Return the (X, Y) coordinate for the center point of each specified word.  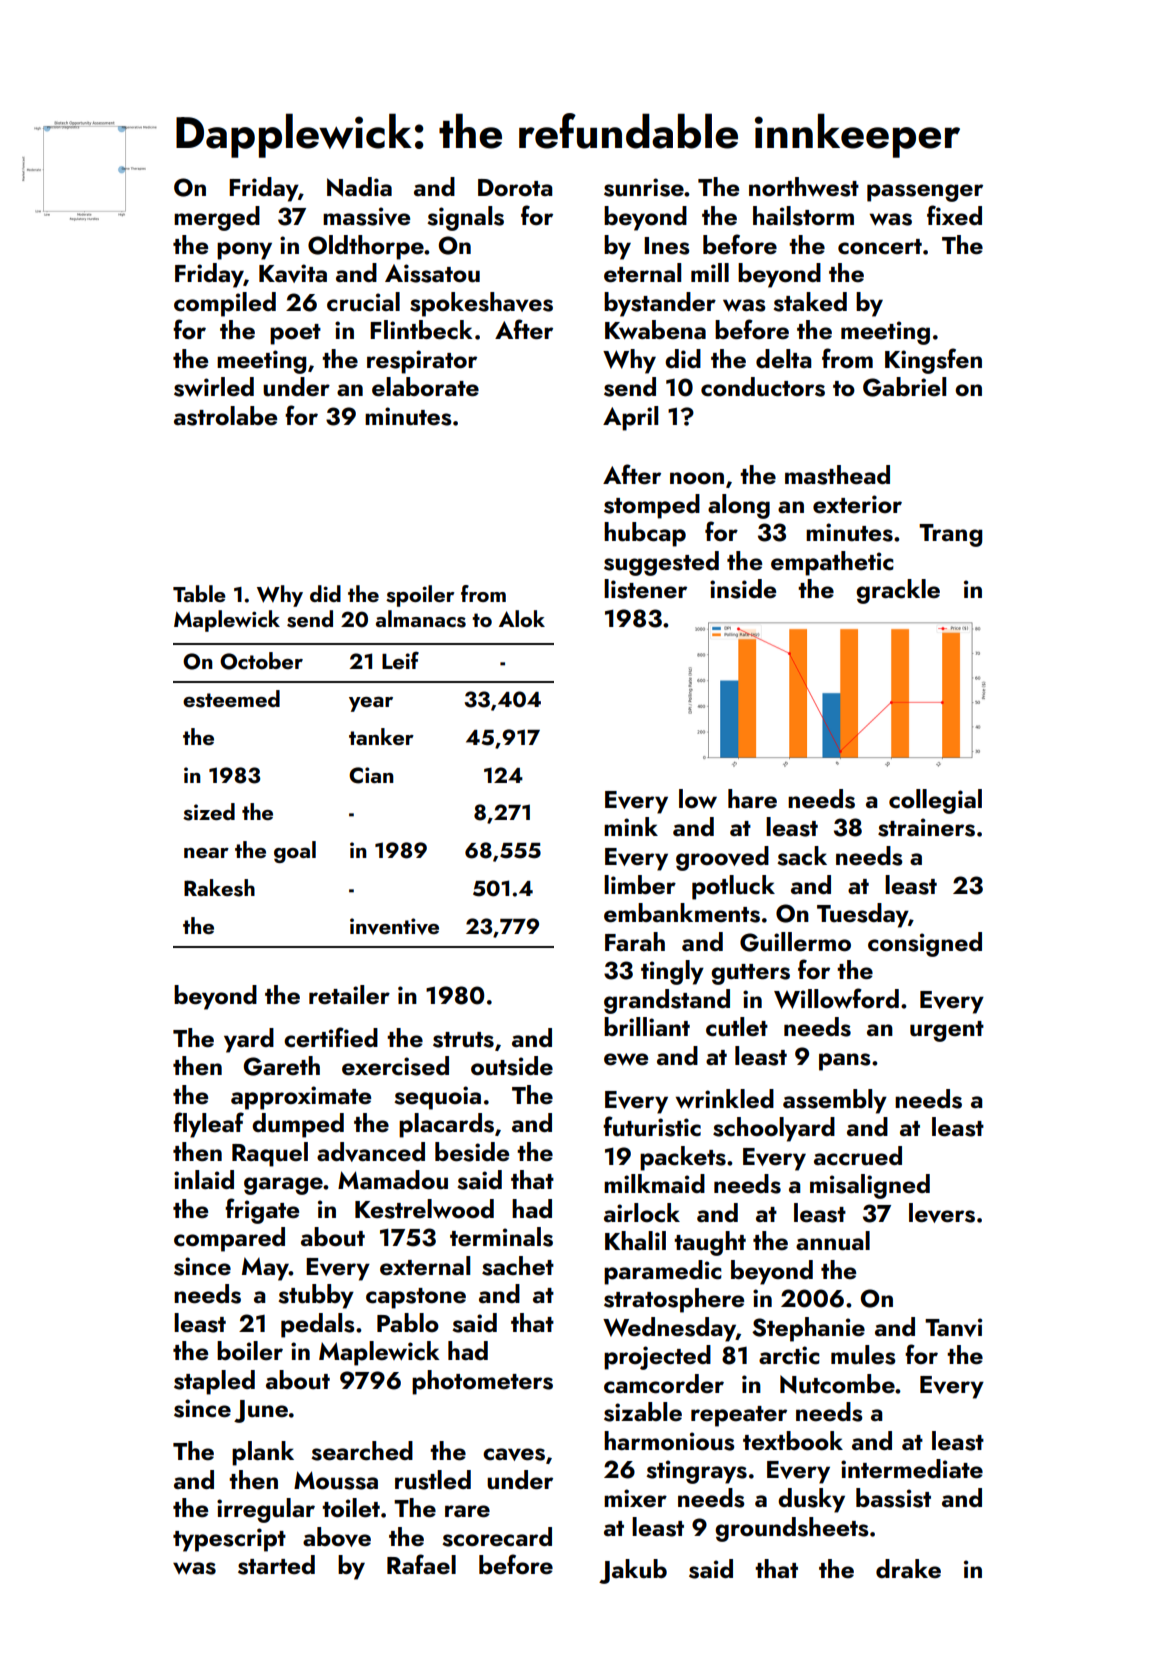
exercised (395, 1066)
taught (710, 1243)
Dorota (515, 188)
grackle (898, 591)
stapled (214, 1382)
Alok (522, 618)
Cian (371, 775)
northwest (804, 187)
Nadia (359, 187)
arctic (789, 1355)
